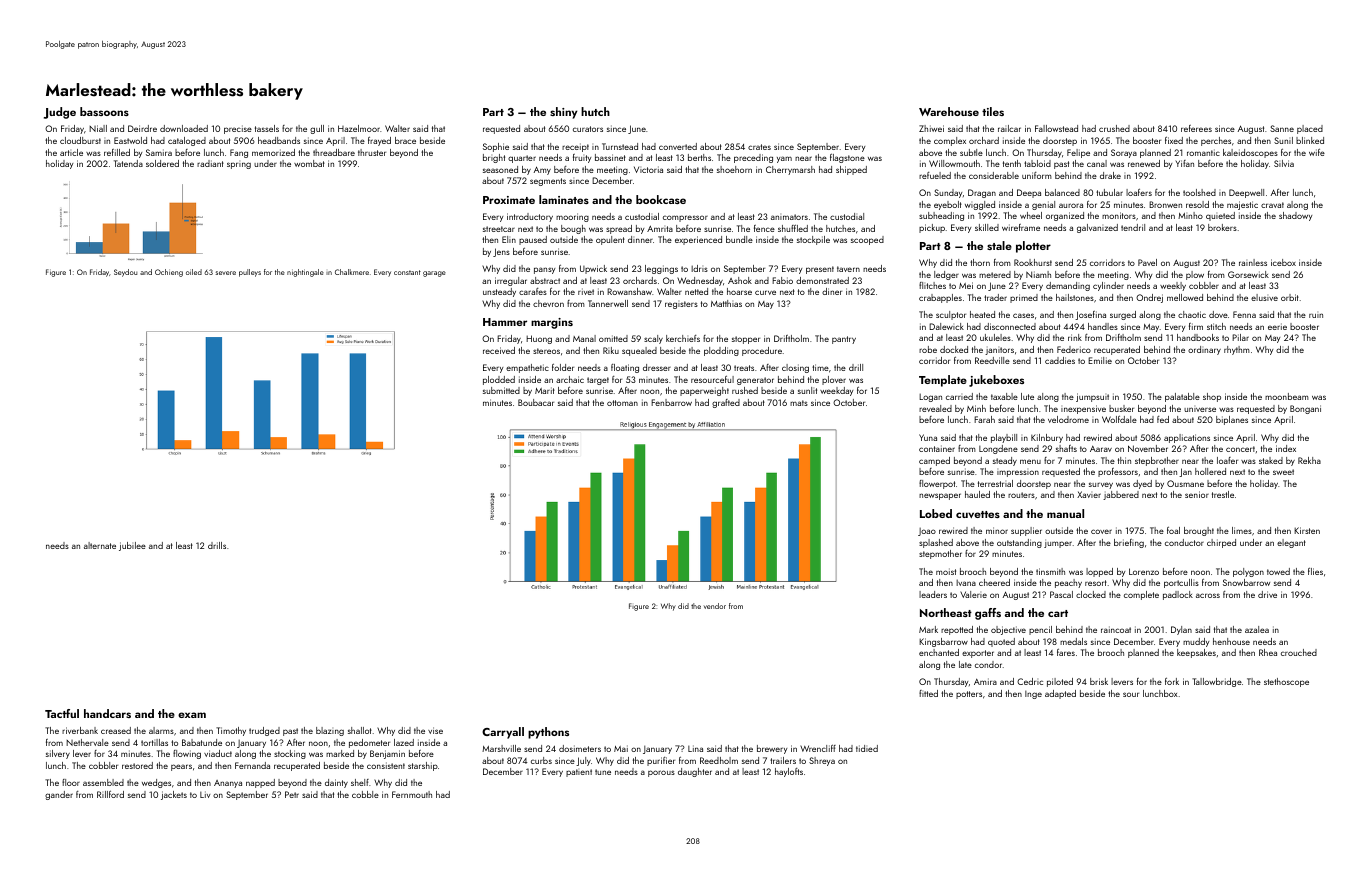 This image has height=887, width=1372. Describe the element at coordinates (104, 111) in the image. I see `bassoons` at that location.
